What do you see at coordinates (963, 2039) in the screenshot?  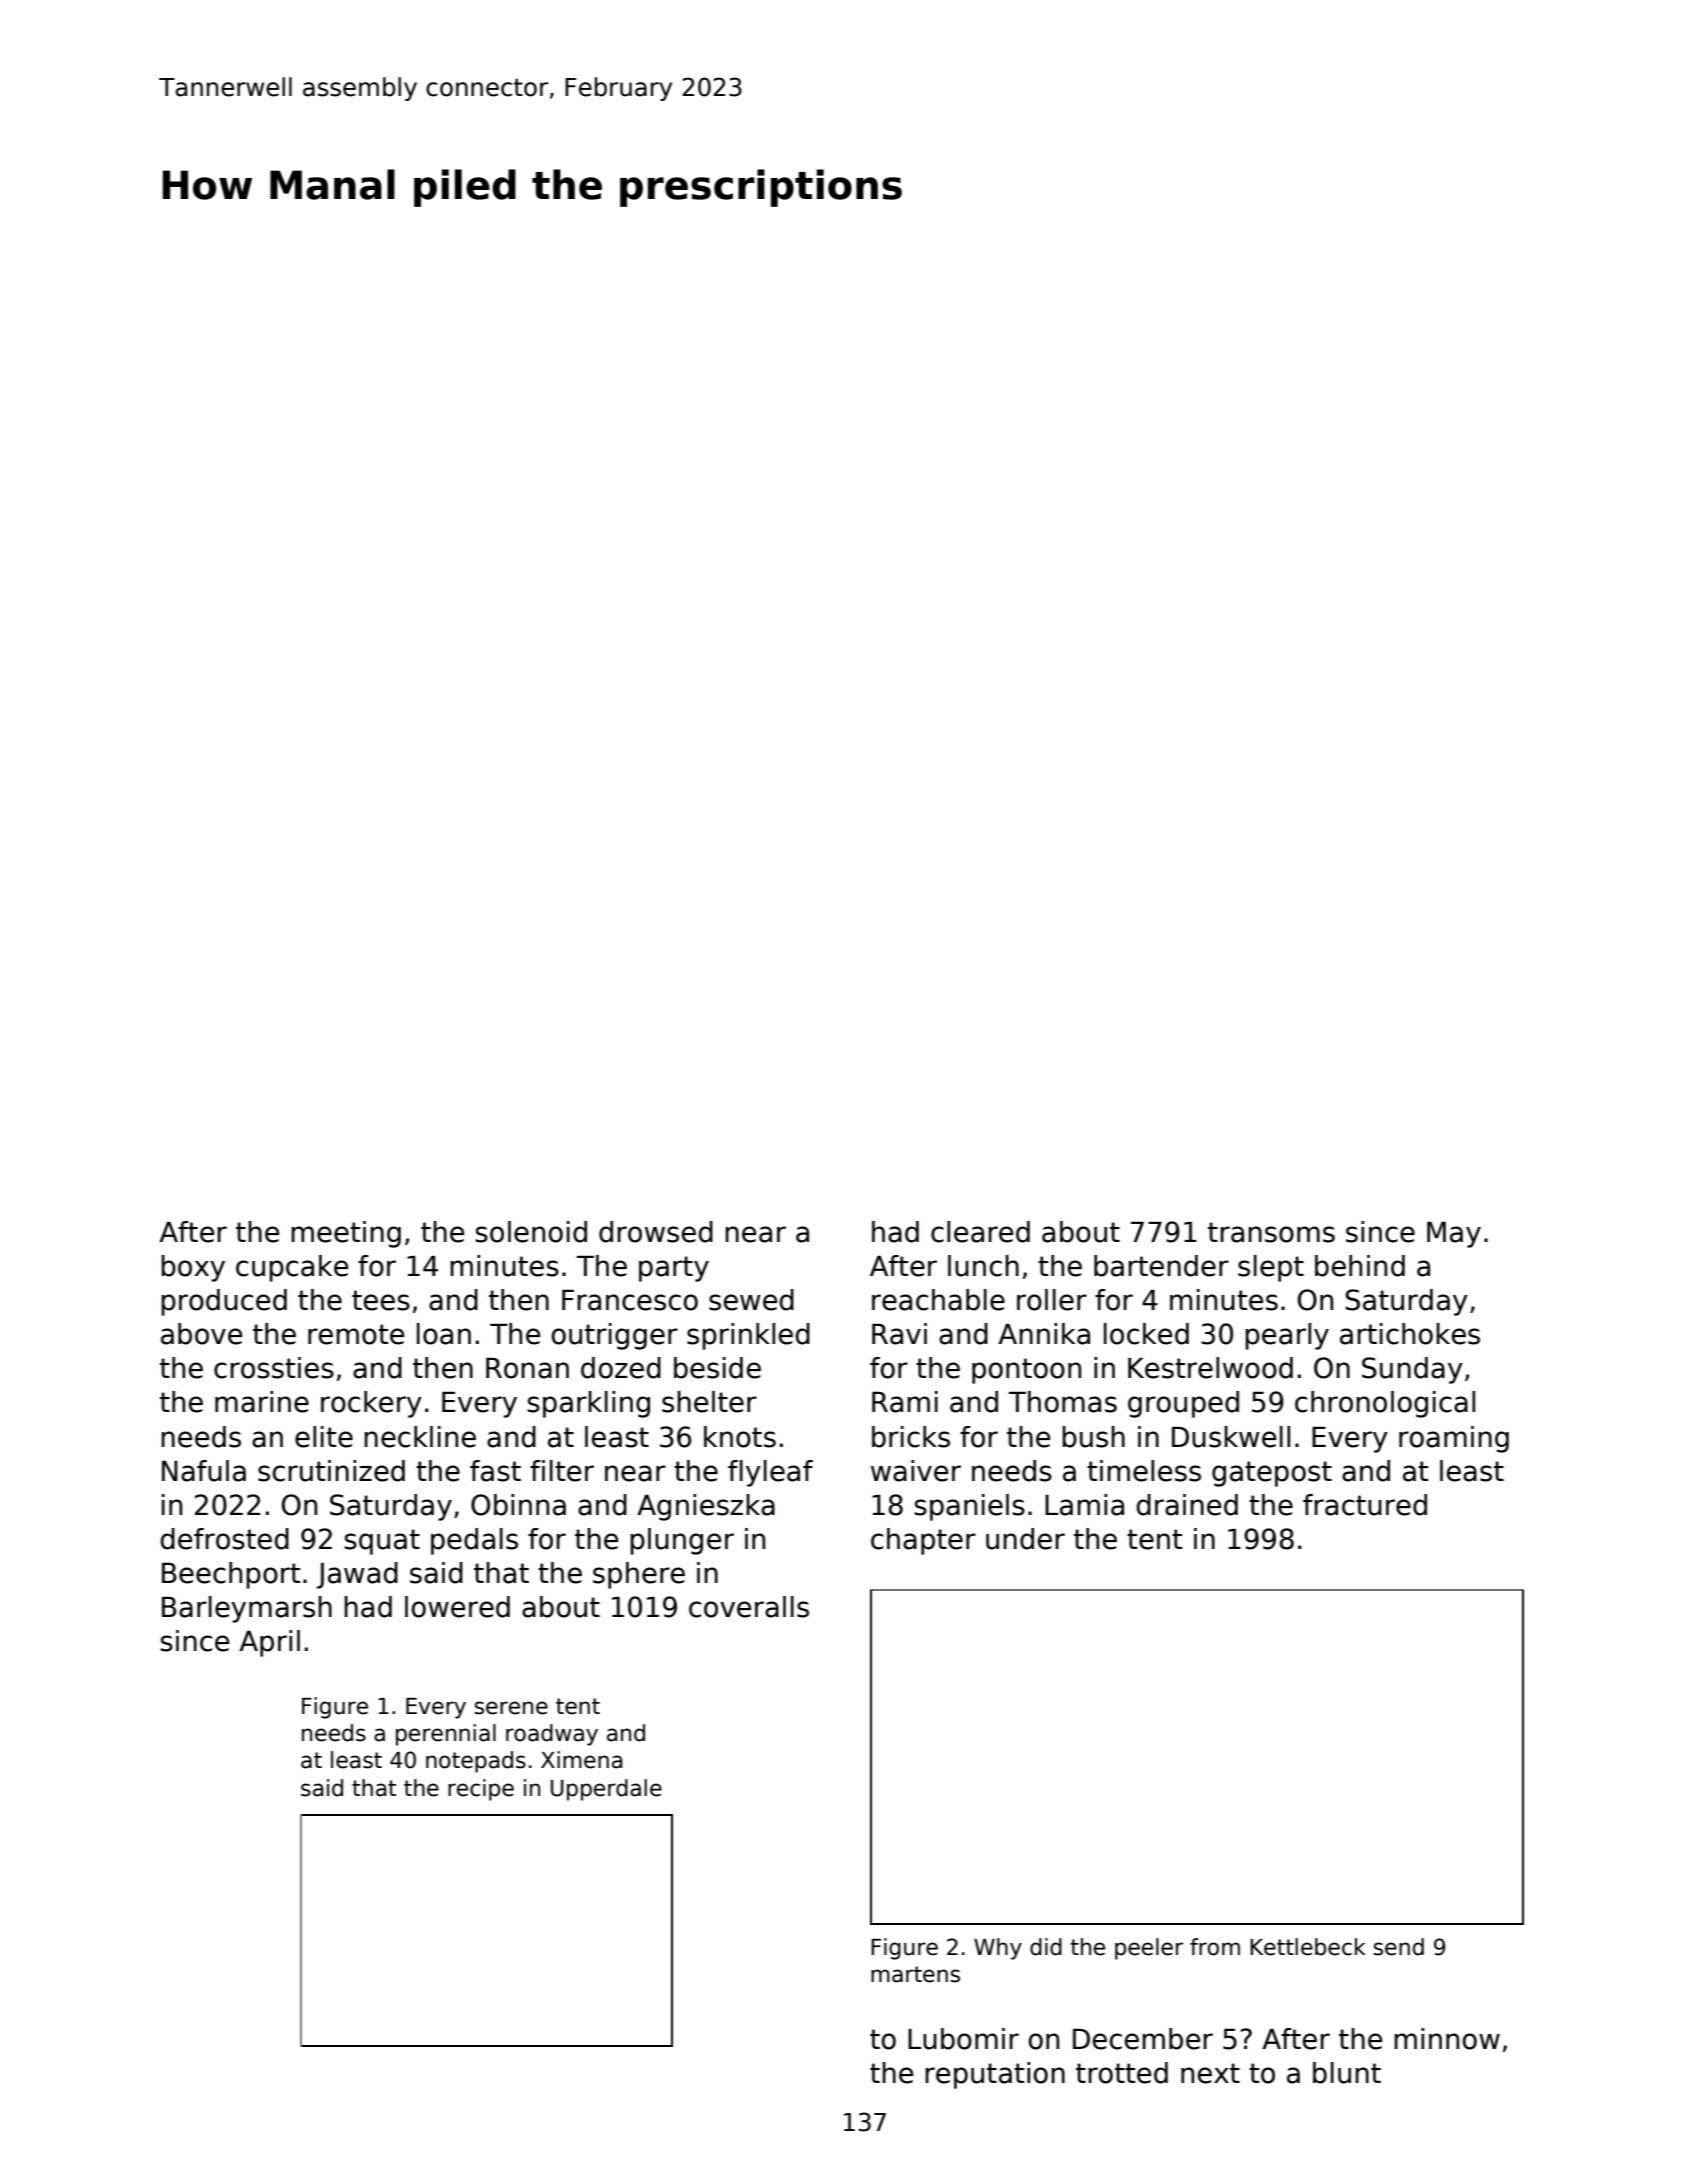 I see `Lubomir` at bounding box center [963, 2039].
